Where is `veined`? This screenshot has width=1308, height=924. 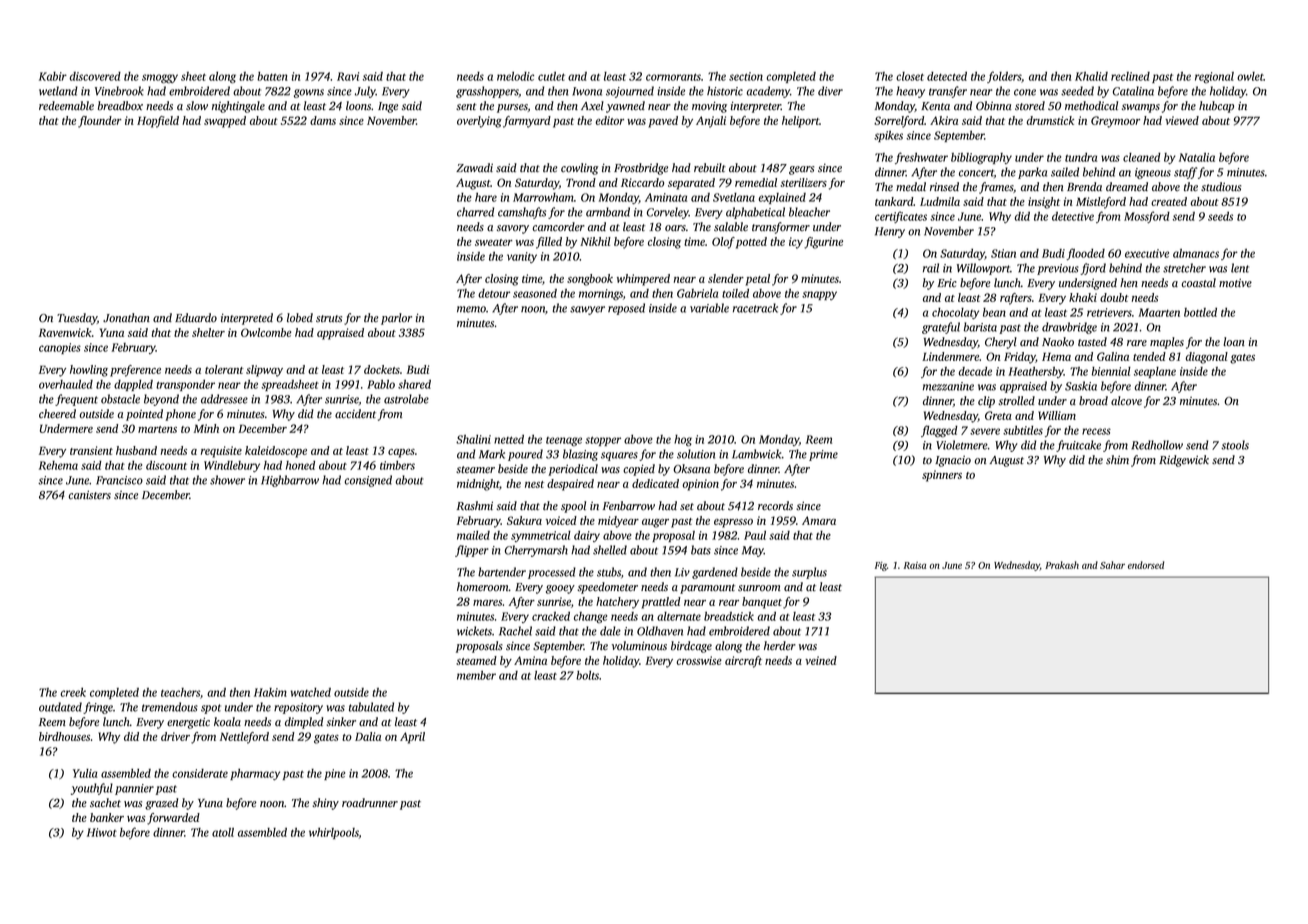
veined is located at coordinates (821, 660).
